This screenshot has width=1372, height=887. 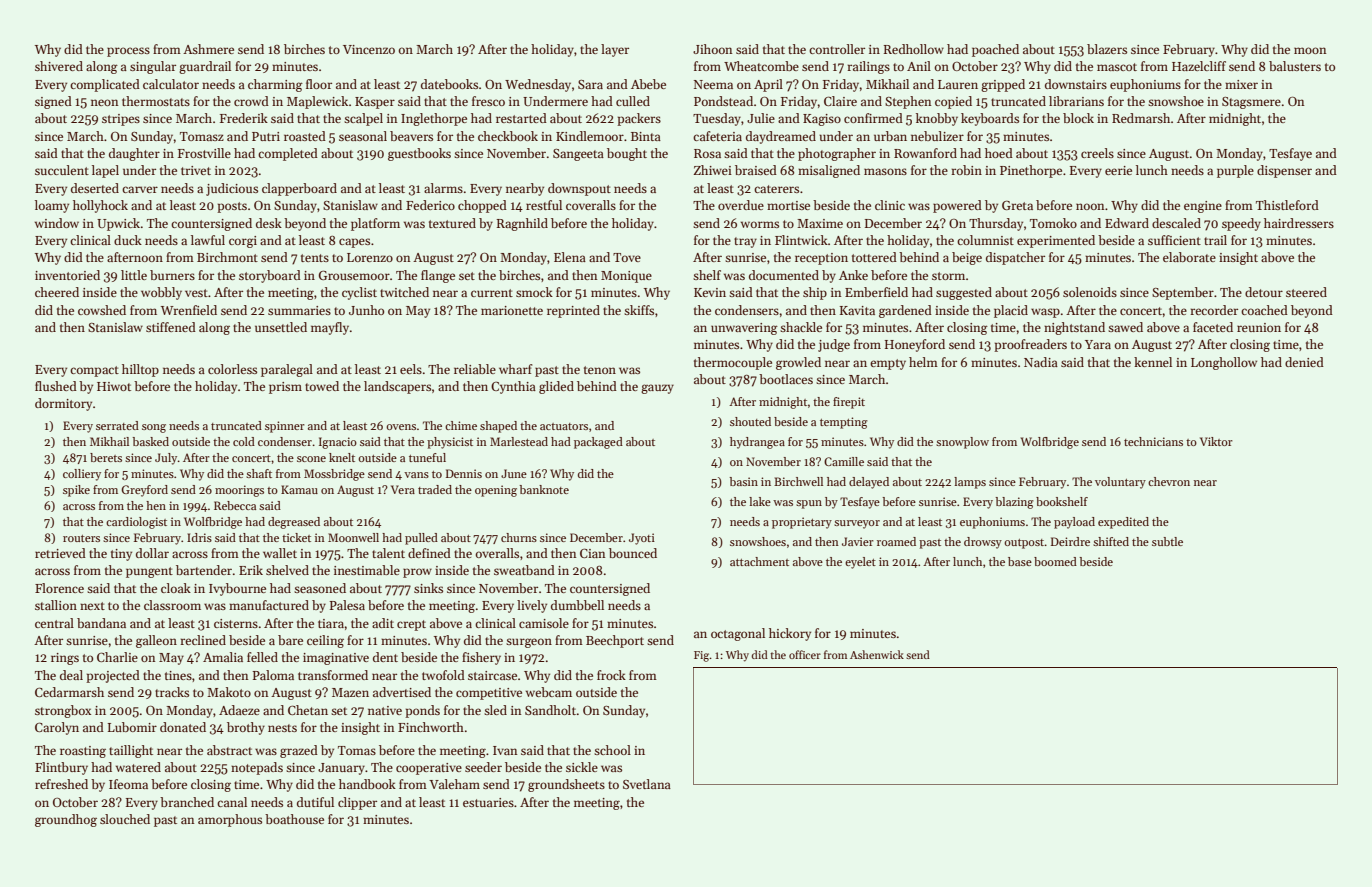 What do you see at coordinates (1167, 541) in the screenshot?
I see `subtle` at bounding box center [1167, 541].
